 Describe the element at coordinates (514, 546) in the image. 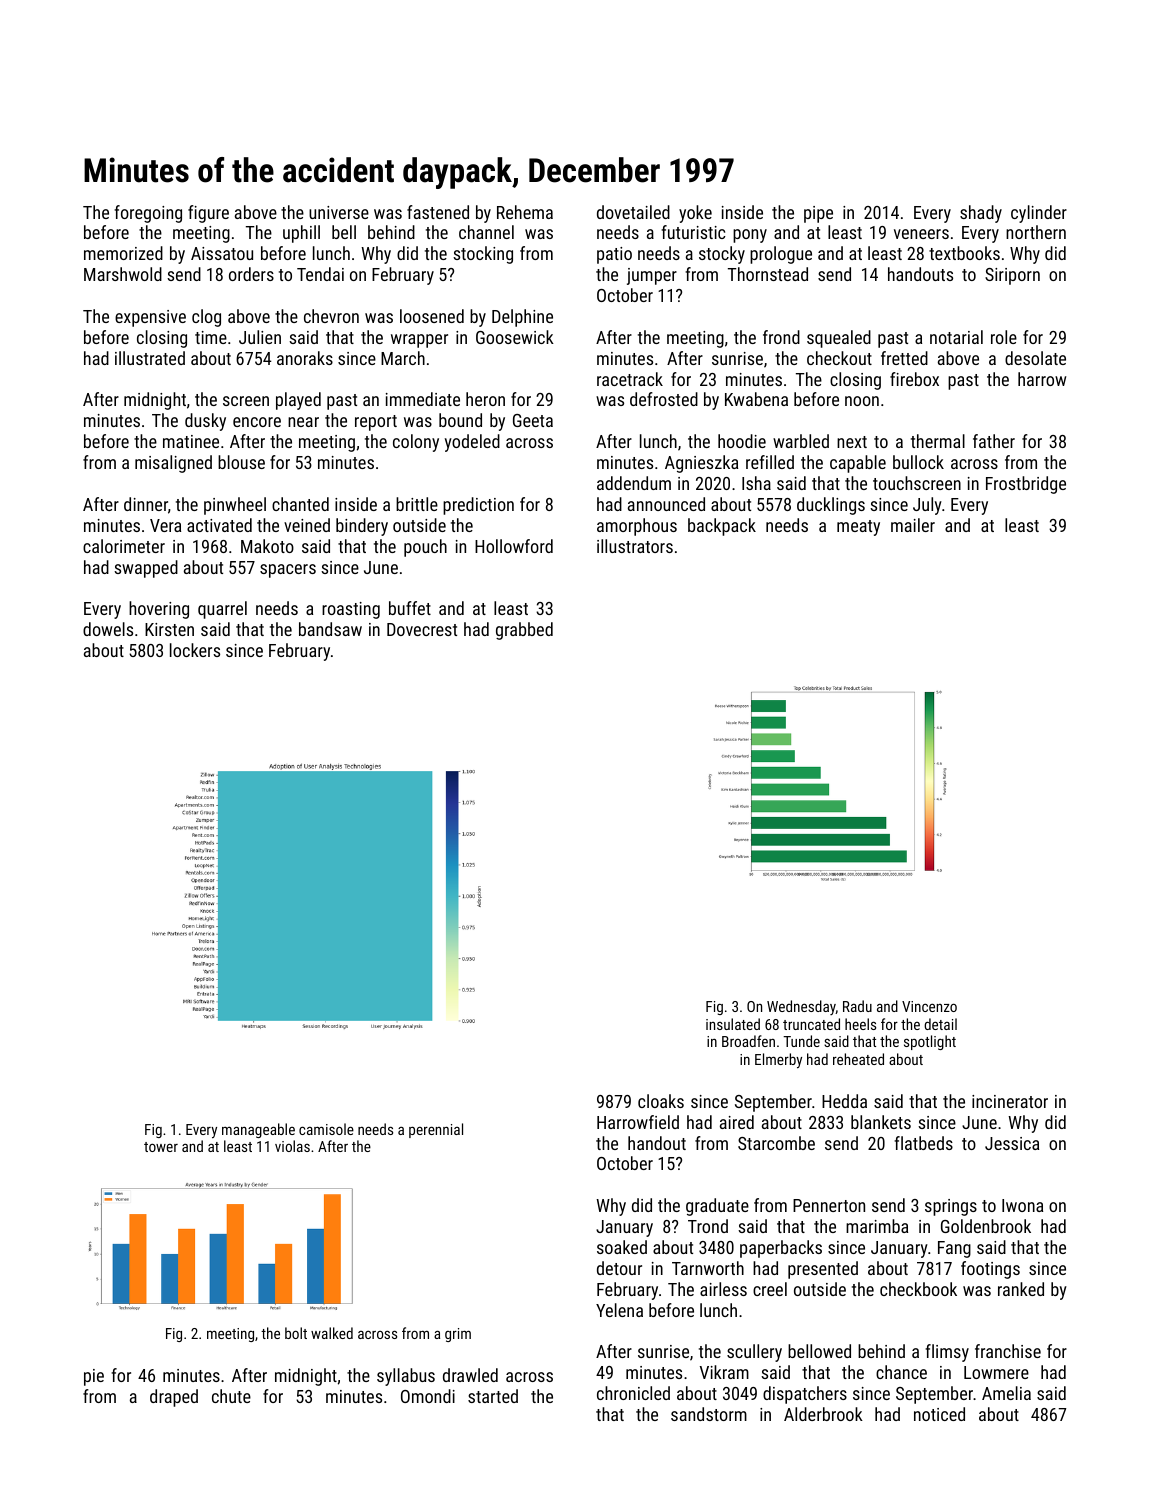

I see `Hollowford` at that location.
